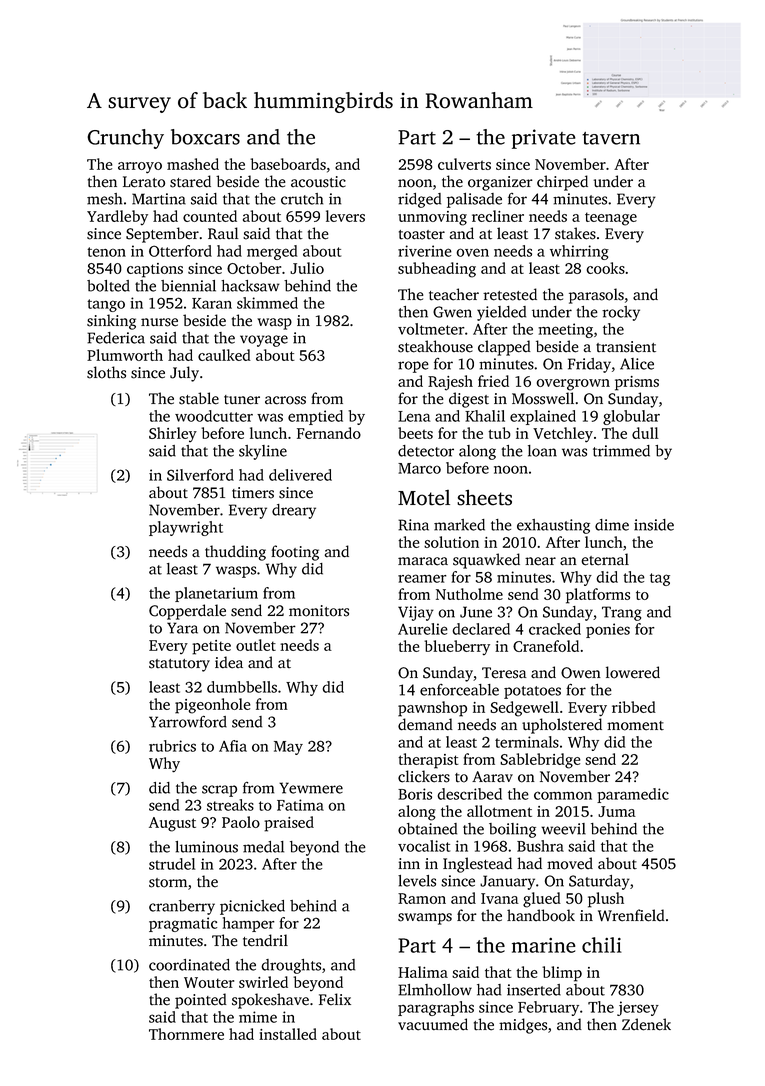 The width and height of the image is (765, 1086). Describe the element at coordinates (425, 724) in the image. I see `demand` at that location.
